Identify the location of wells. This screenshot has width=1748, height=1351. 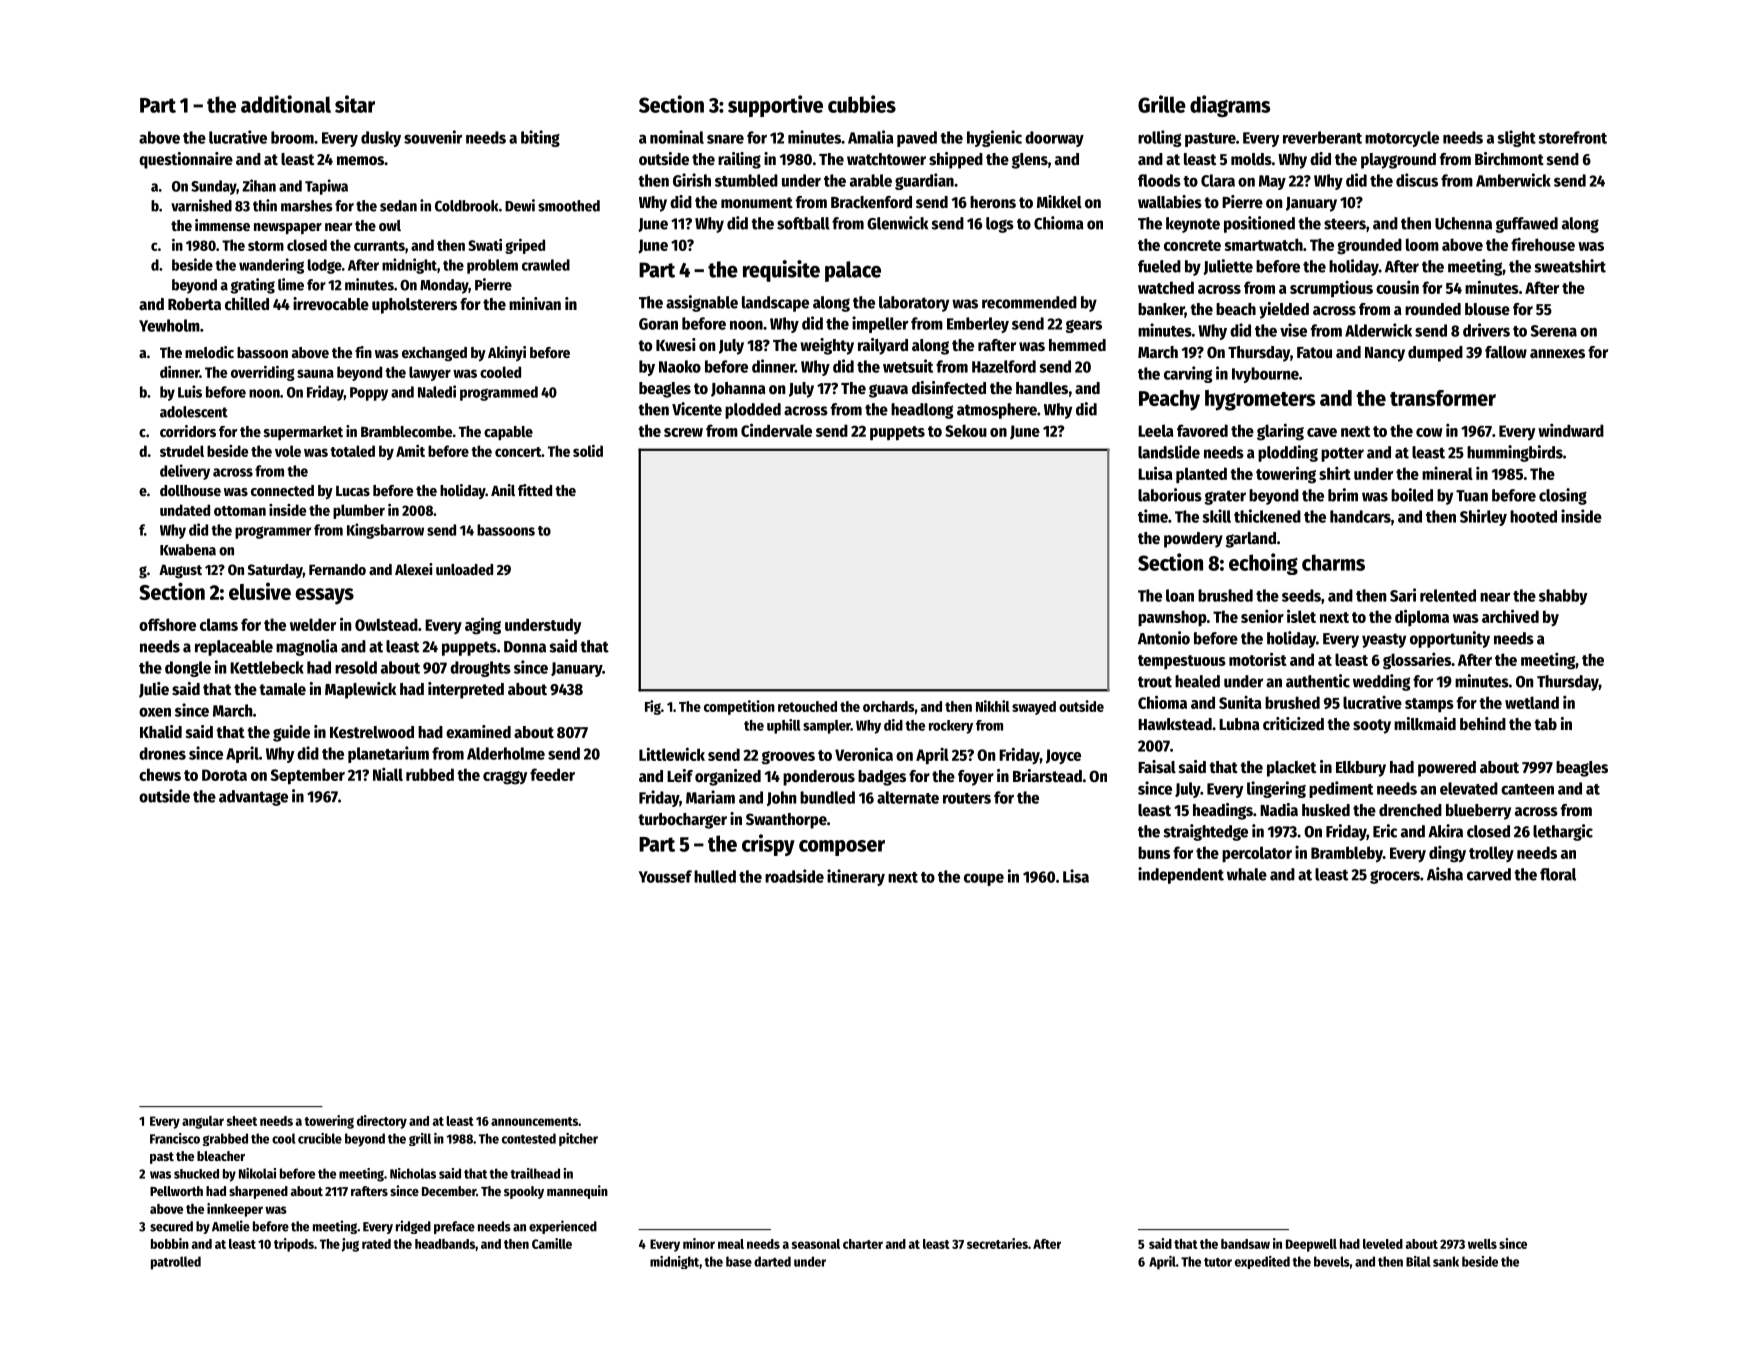
(1482, 1244).
